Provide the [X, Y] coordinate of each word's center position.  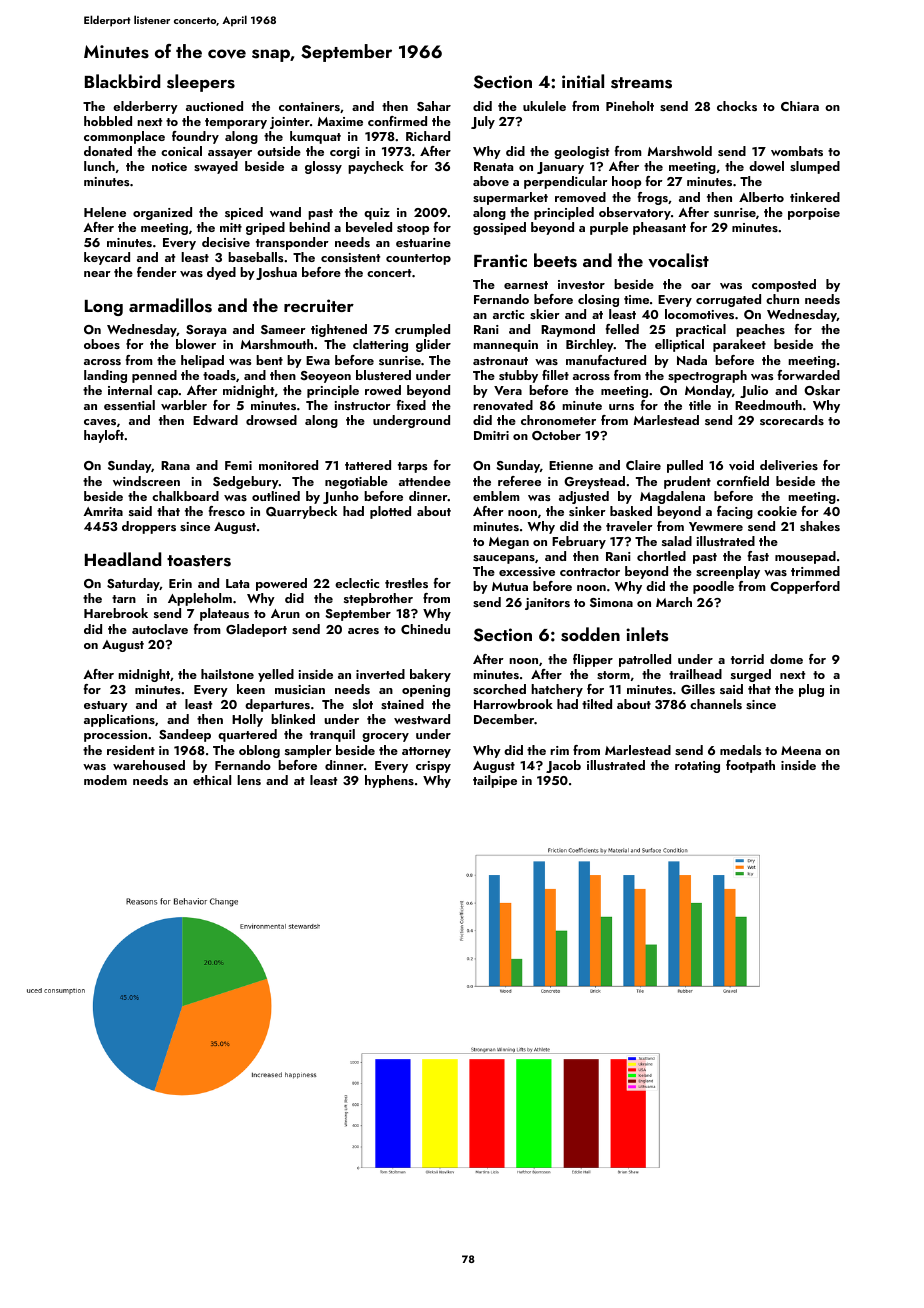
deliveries [789, 465]
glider [433, 345]
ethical [212, 780]
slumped [815, 167]
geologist [581, 152]
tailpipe [495, 781]
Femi [238, 465]
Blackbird [122, 81]
